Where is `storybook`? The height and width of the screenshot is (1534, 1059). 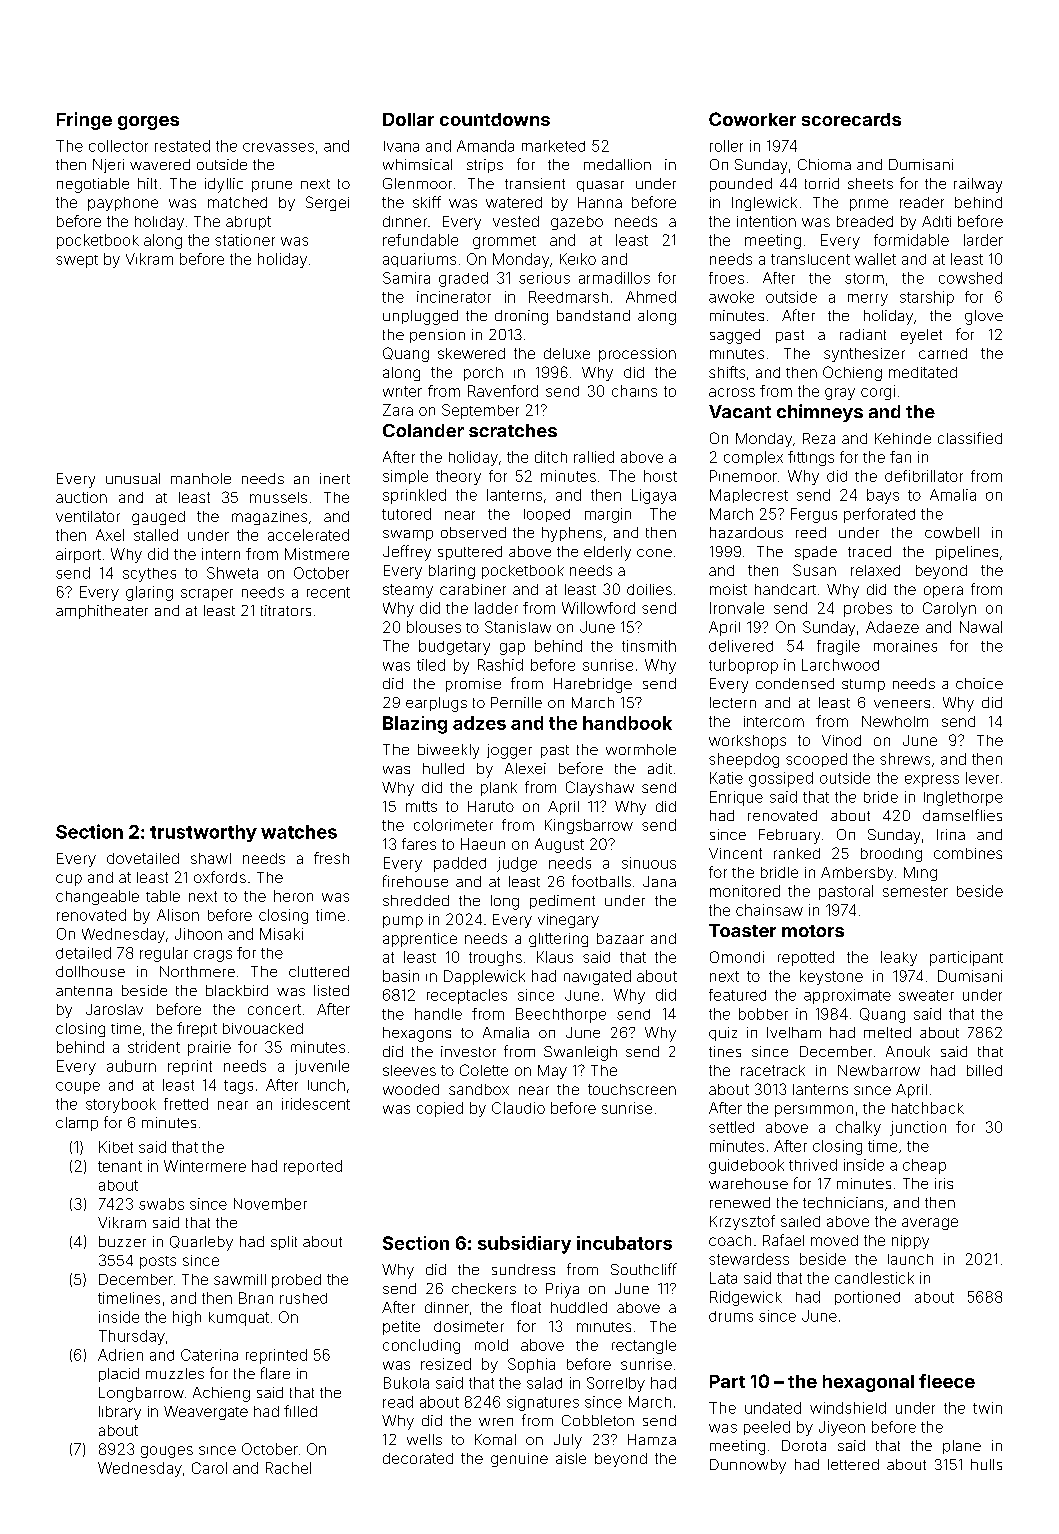
storybook is located at coordinates (121, 1105).
